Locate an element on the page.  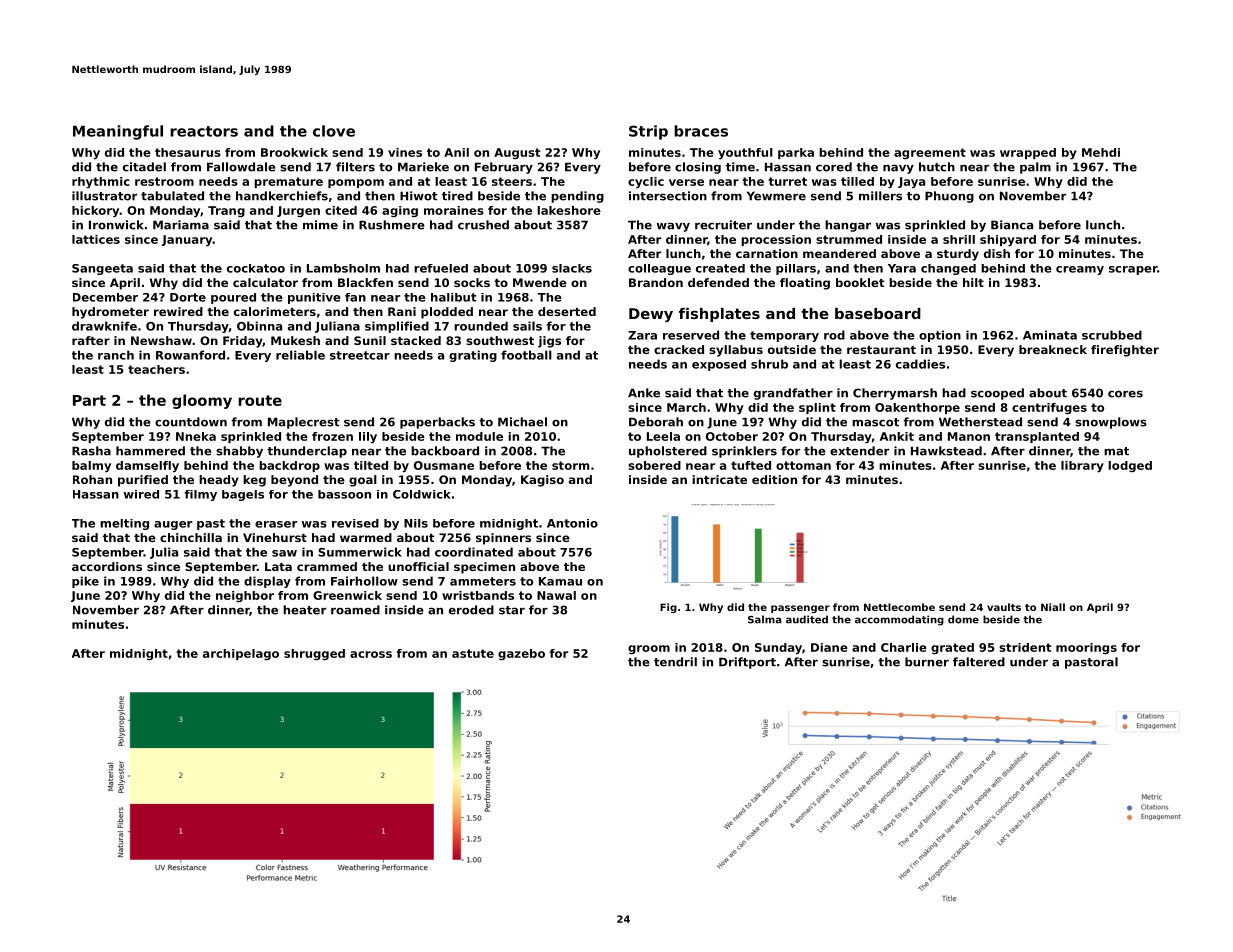
library is located at coordinates (1082, 467).
